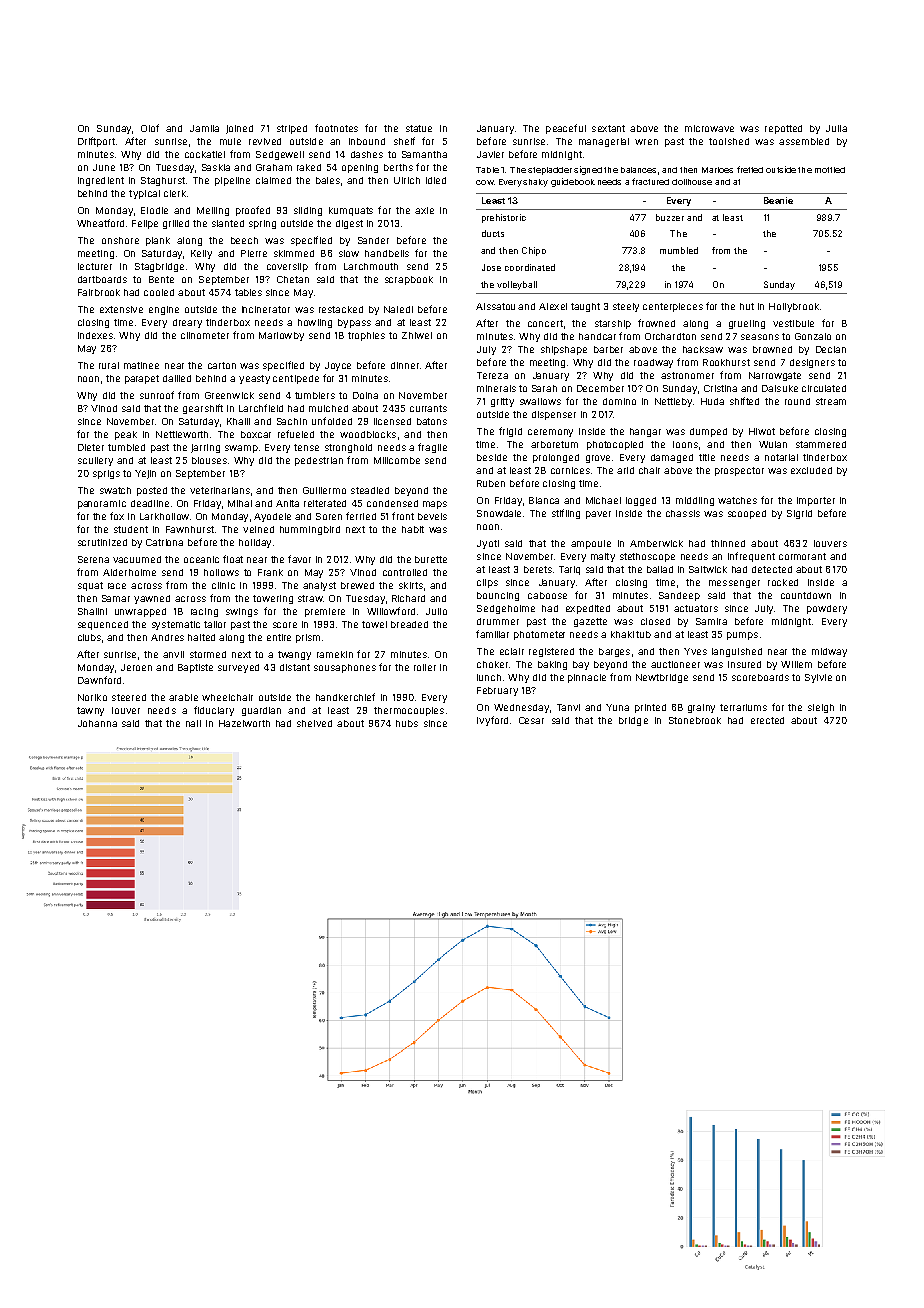  What do you see at coordinates (679, 250) in the page?
I see `mumbled` at bounding box center [679, 250].
